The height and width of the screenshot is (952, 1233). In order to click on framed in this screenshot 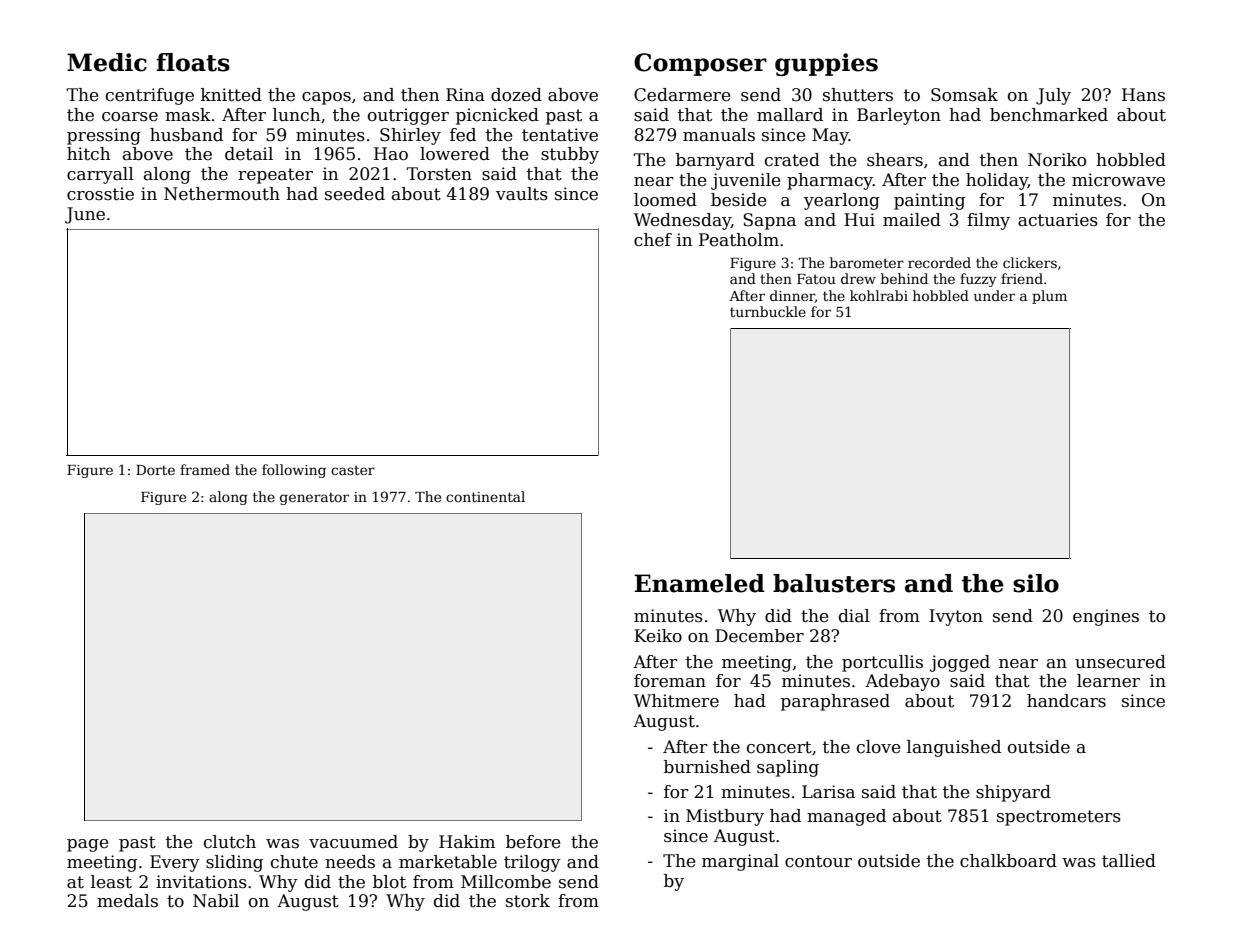, I will do `click(205, 469)`.
